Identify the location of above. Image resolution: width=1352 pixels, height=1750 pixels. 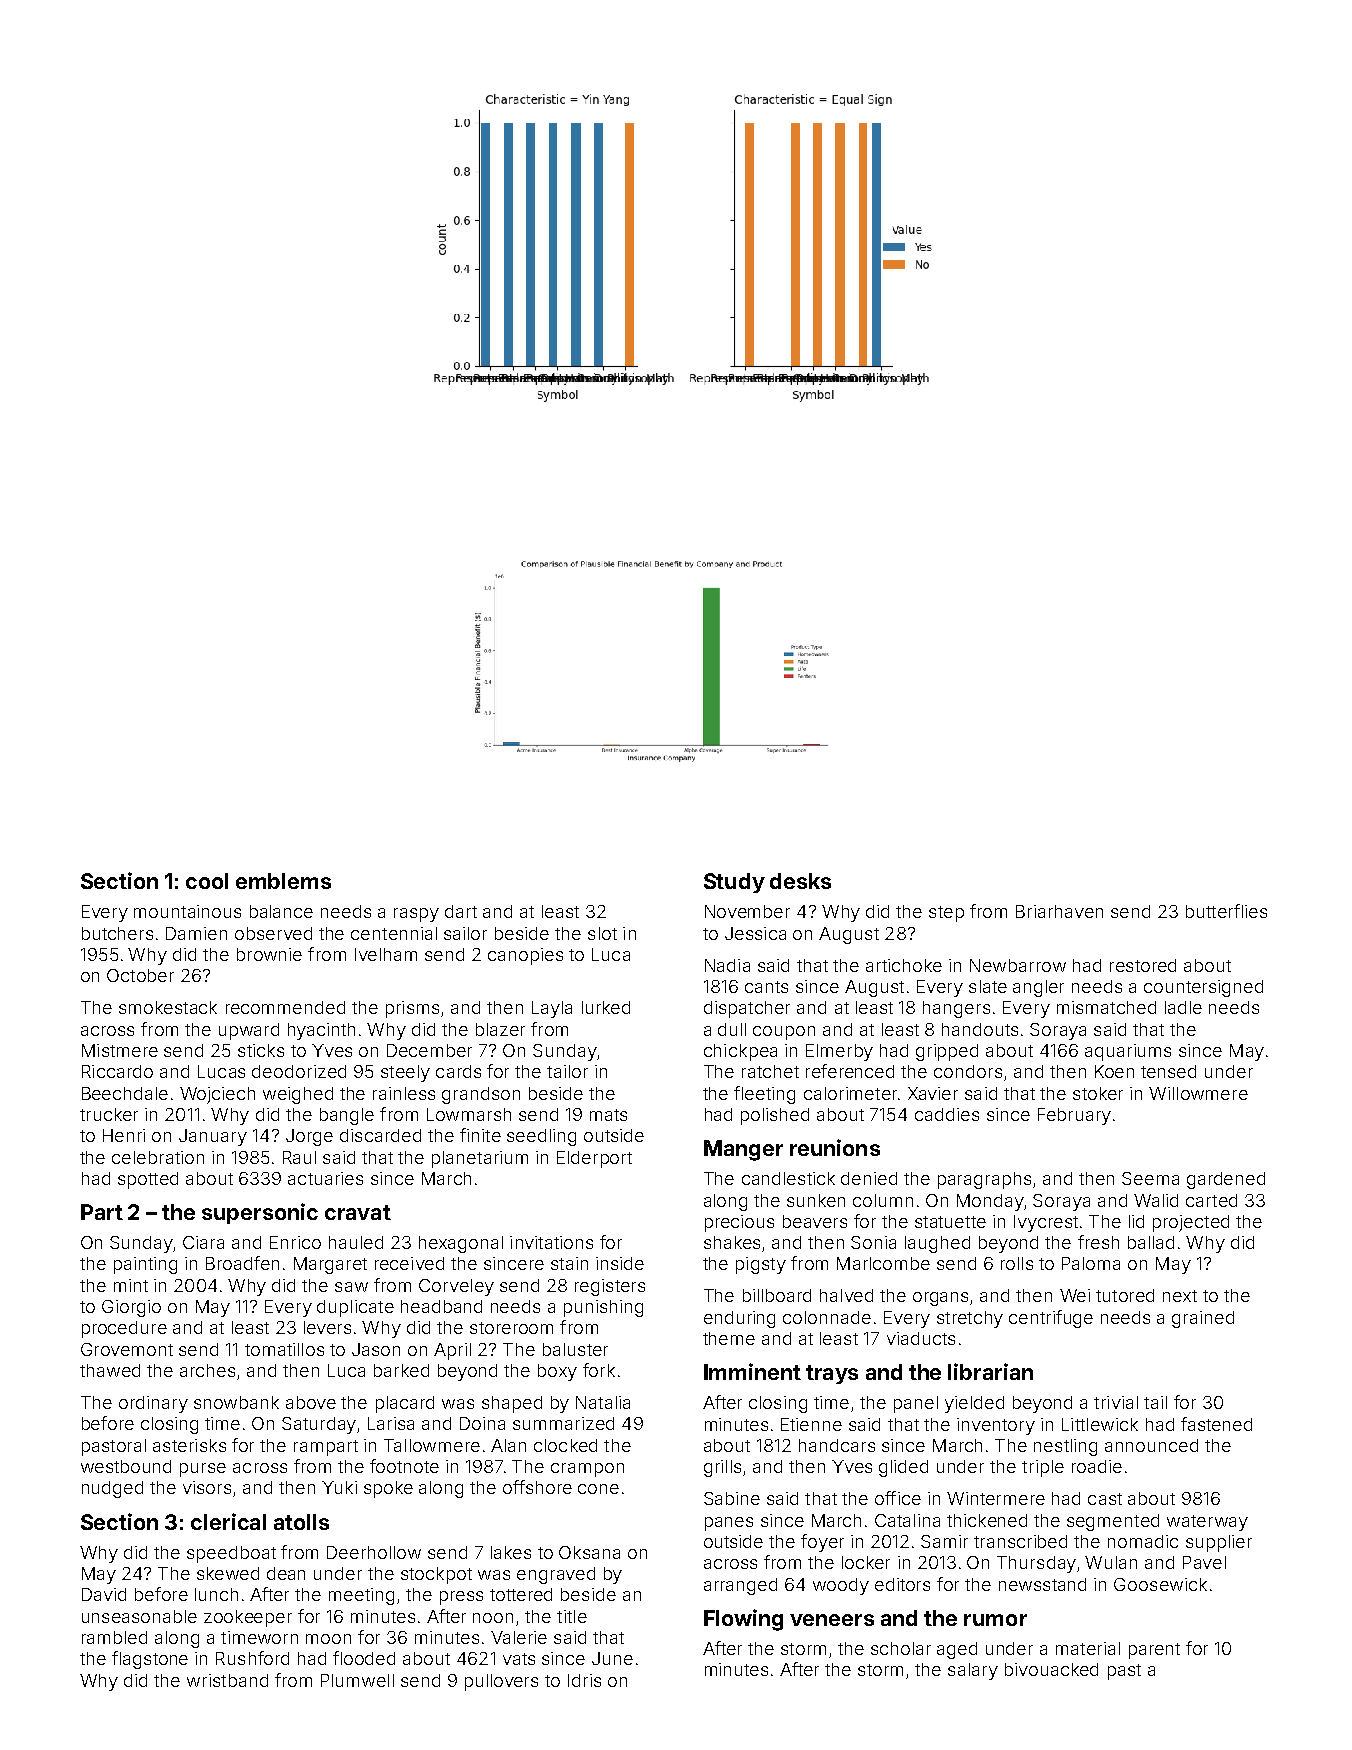
(311, 1402).
